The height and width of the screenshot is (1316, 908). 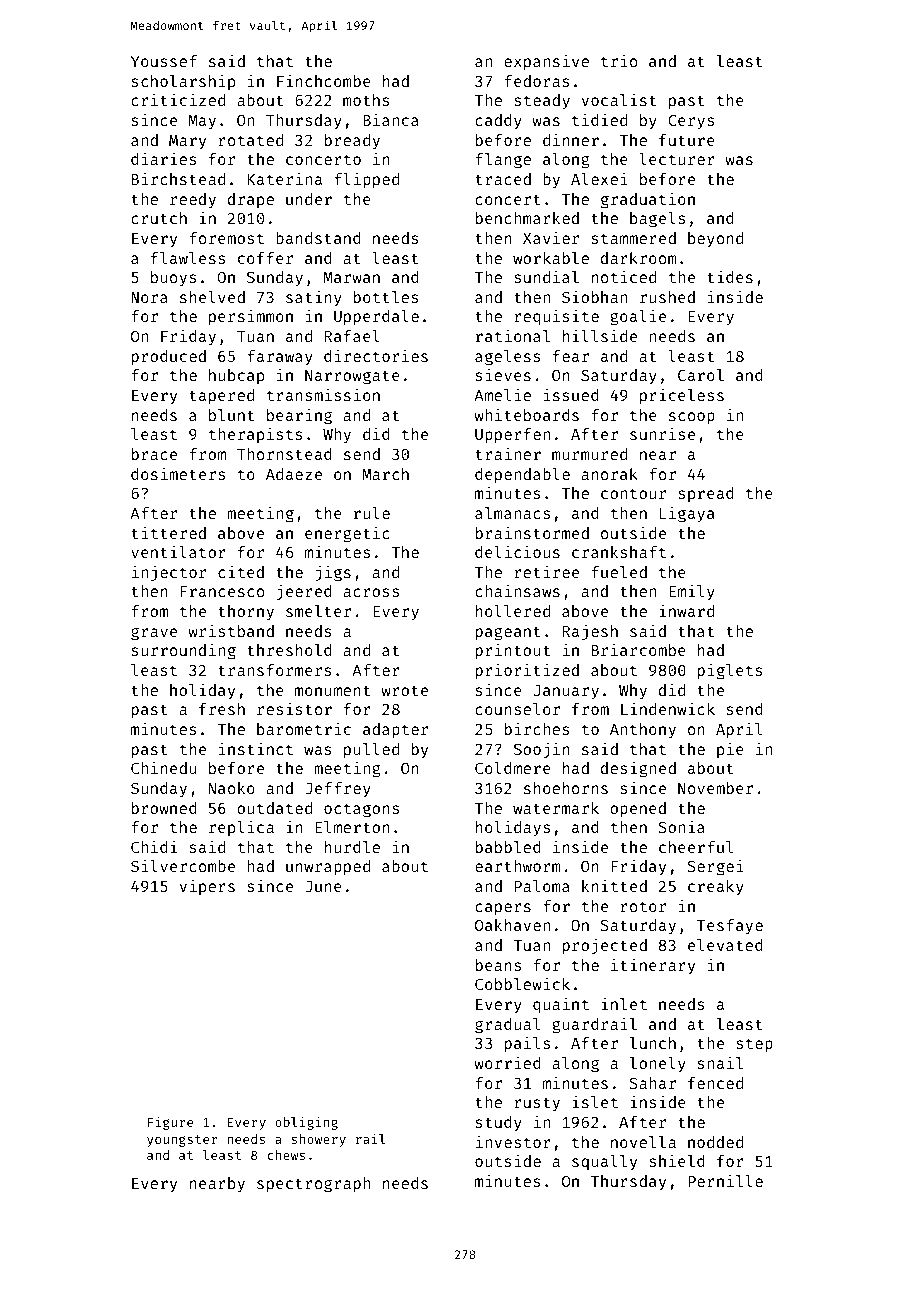 What do you see at coordinates (691, 122) in the screenshot?
I see `Cerys` at bounding box center [691, 122].
